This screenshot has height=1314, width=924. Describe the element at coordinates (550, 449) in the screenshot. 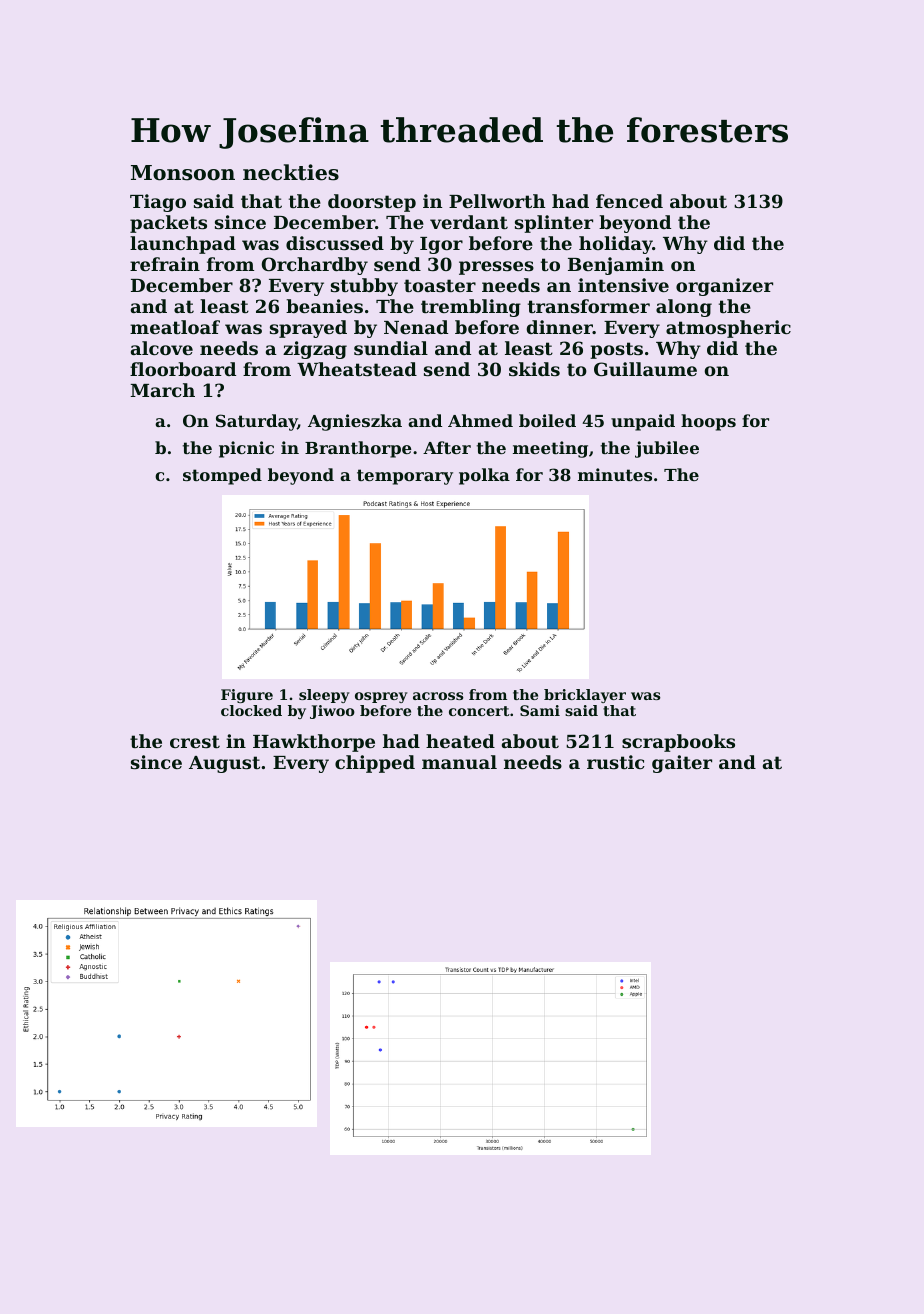

I see `meeting` at that location.
